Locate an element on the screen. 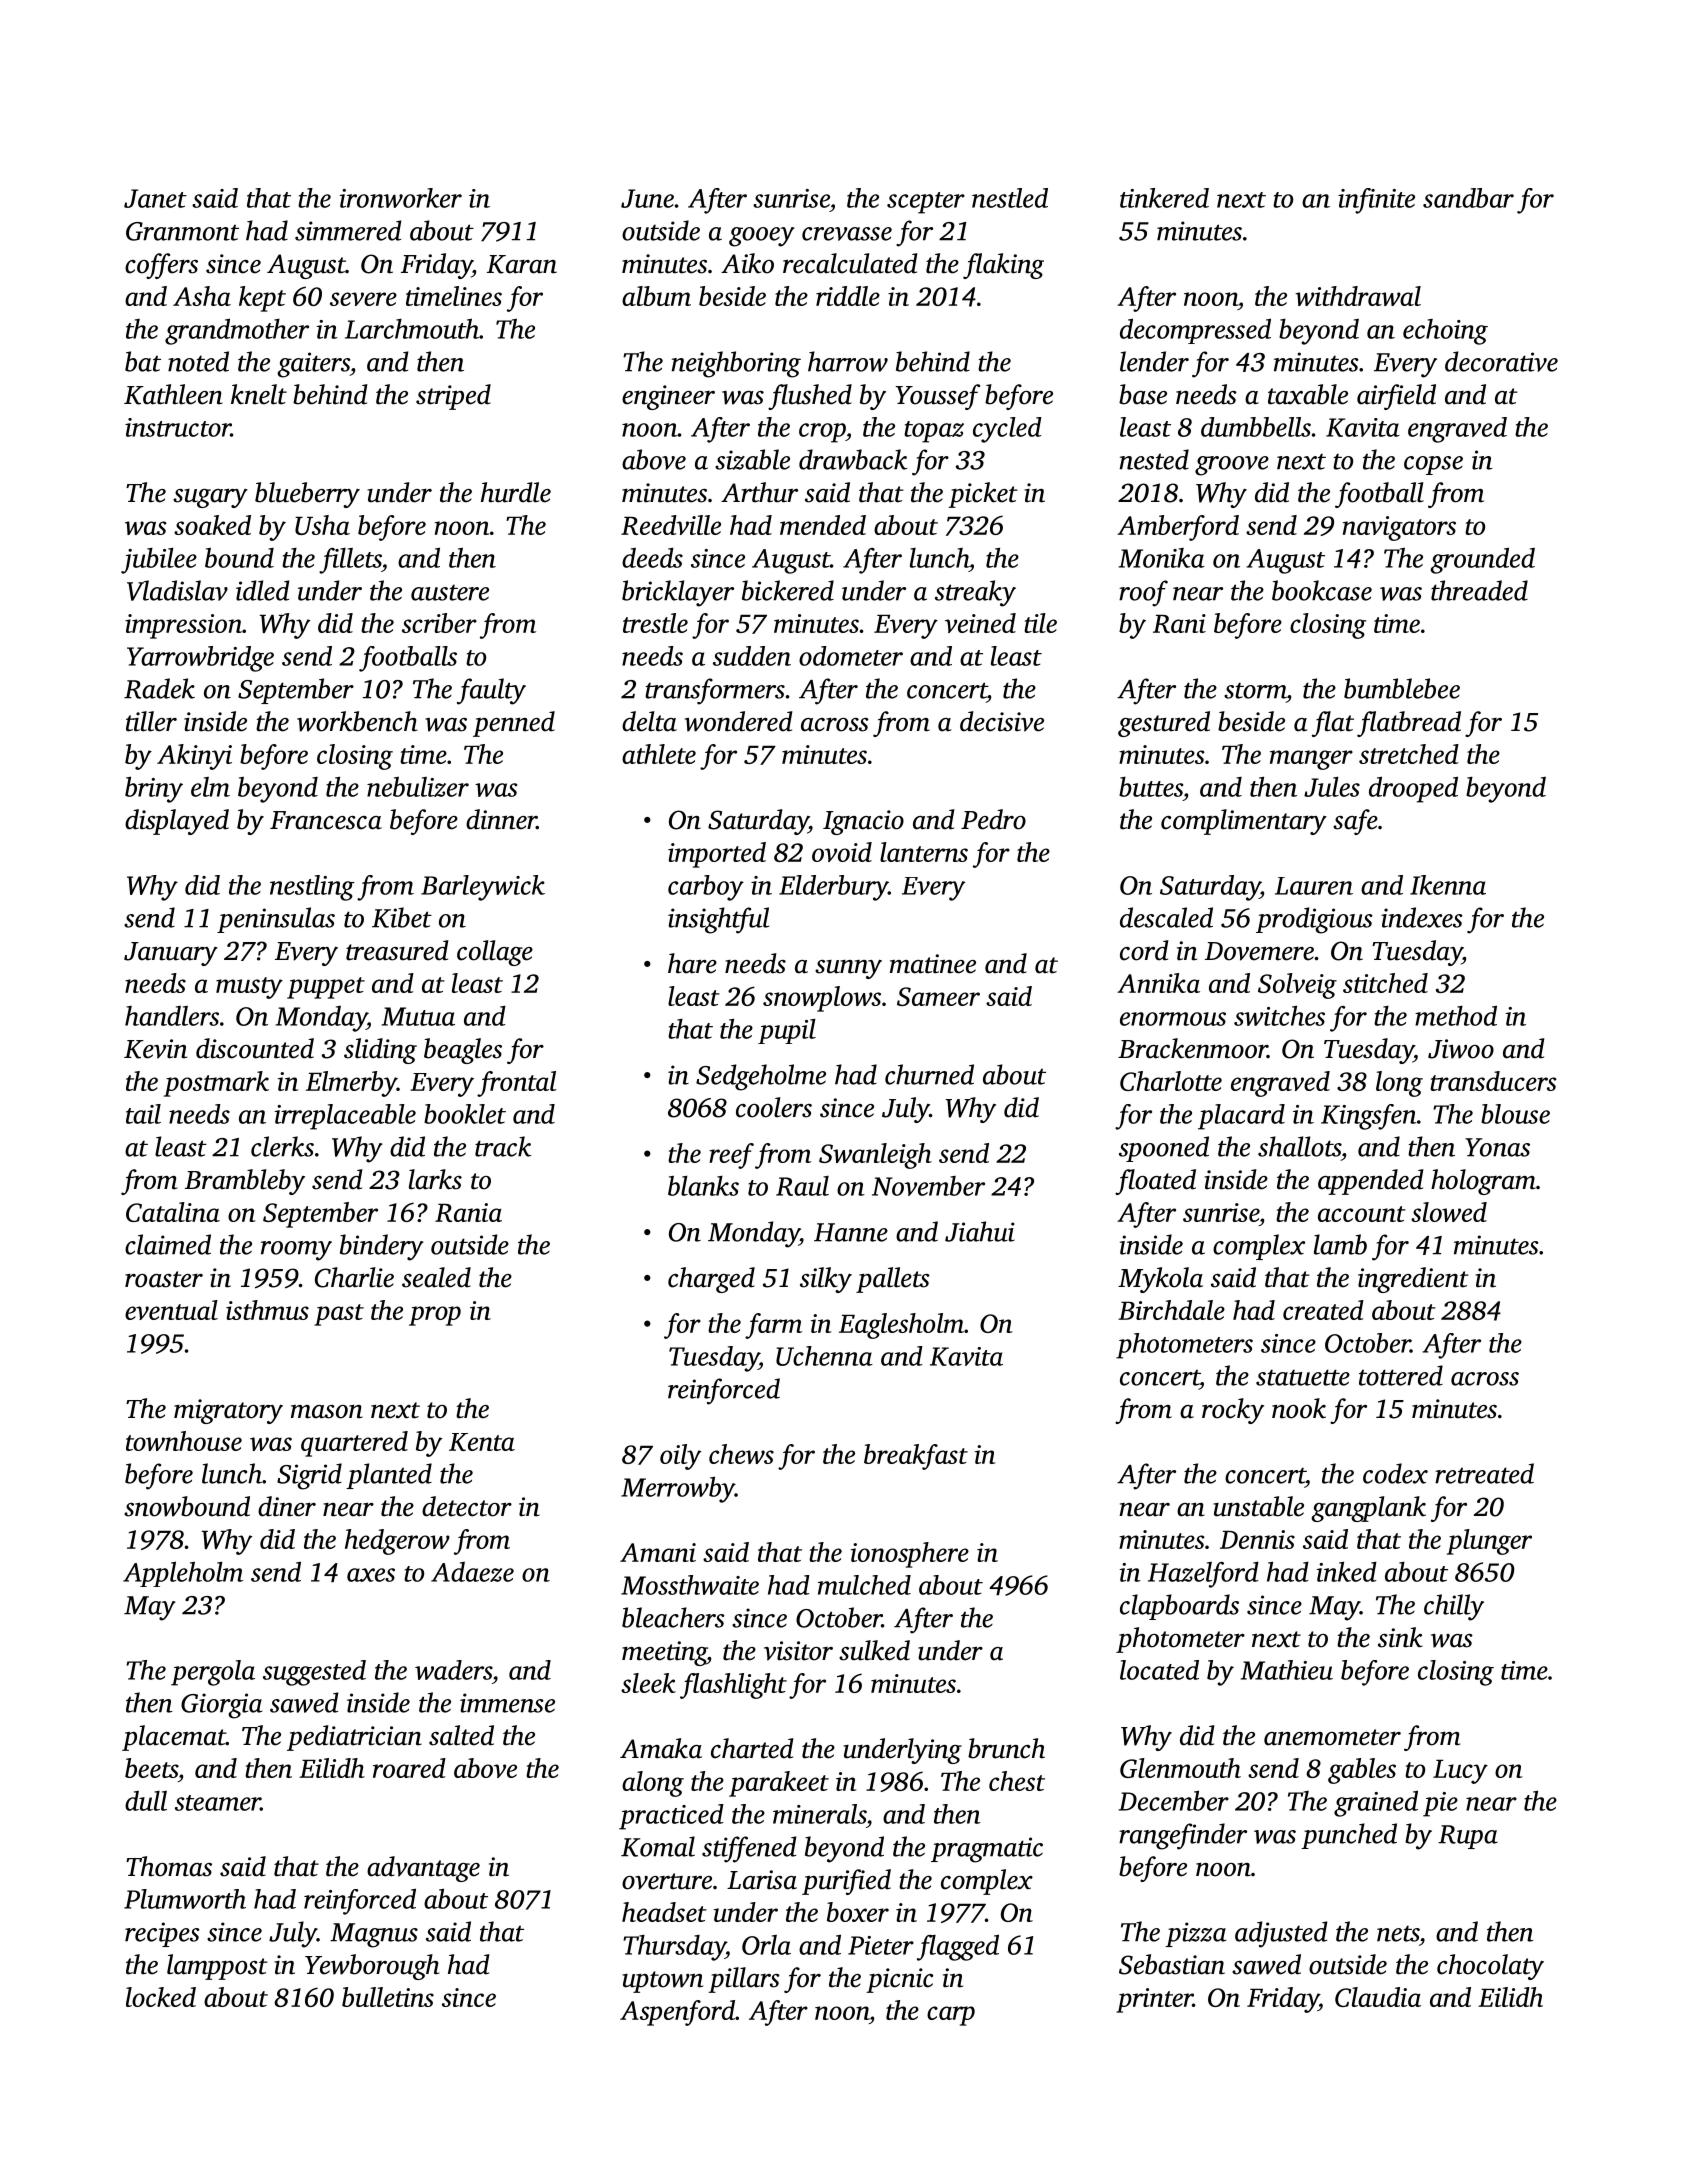 This screenshot has height=2178, width=1683. Dennis is located at coordinates (1257, 1539).
